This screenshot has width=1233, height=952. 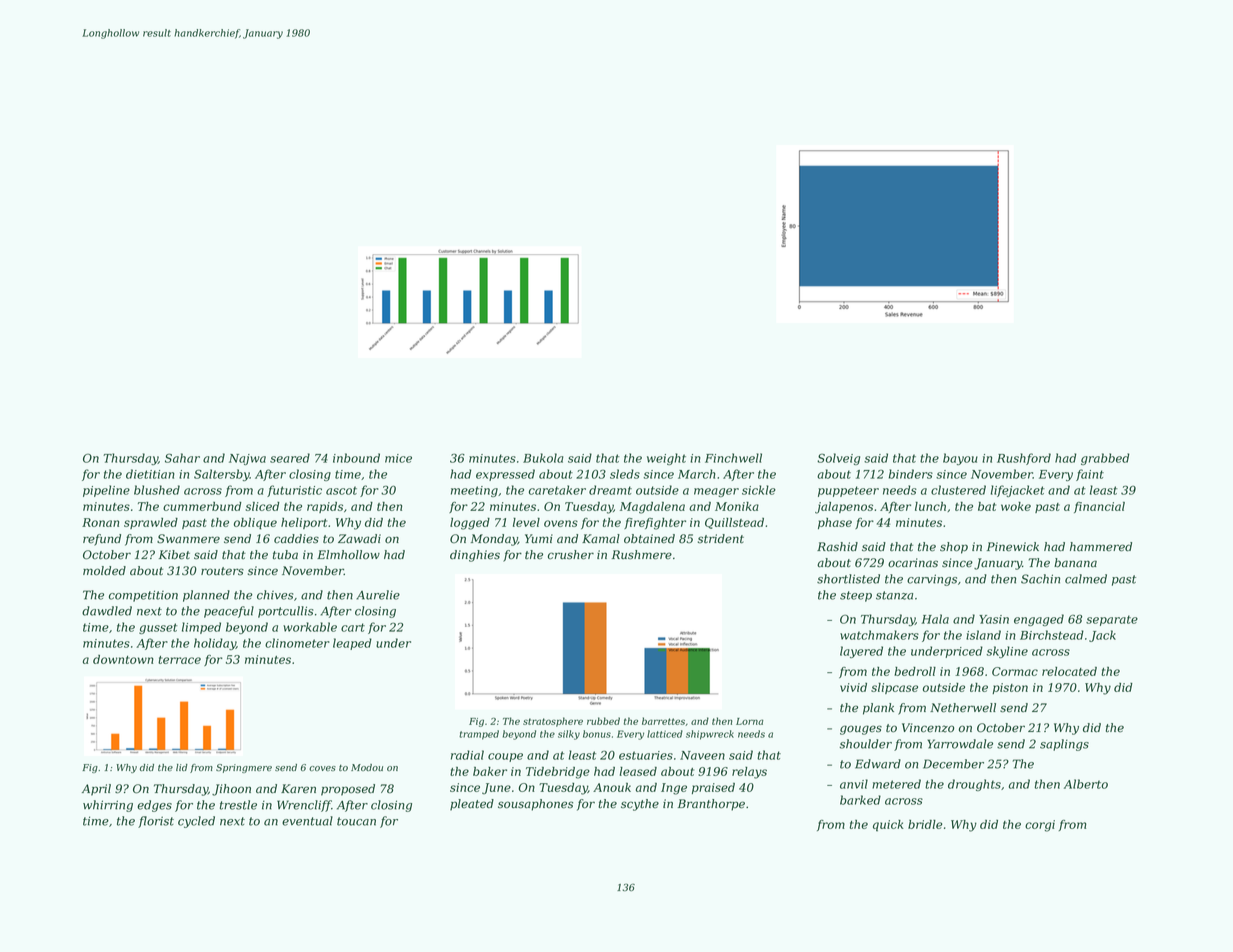 What do you see at coordinates (182, 458) in the screenshot?
I see `Sahar` at bounding box center [182, 458].
